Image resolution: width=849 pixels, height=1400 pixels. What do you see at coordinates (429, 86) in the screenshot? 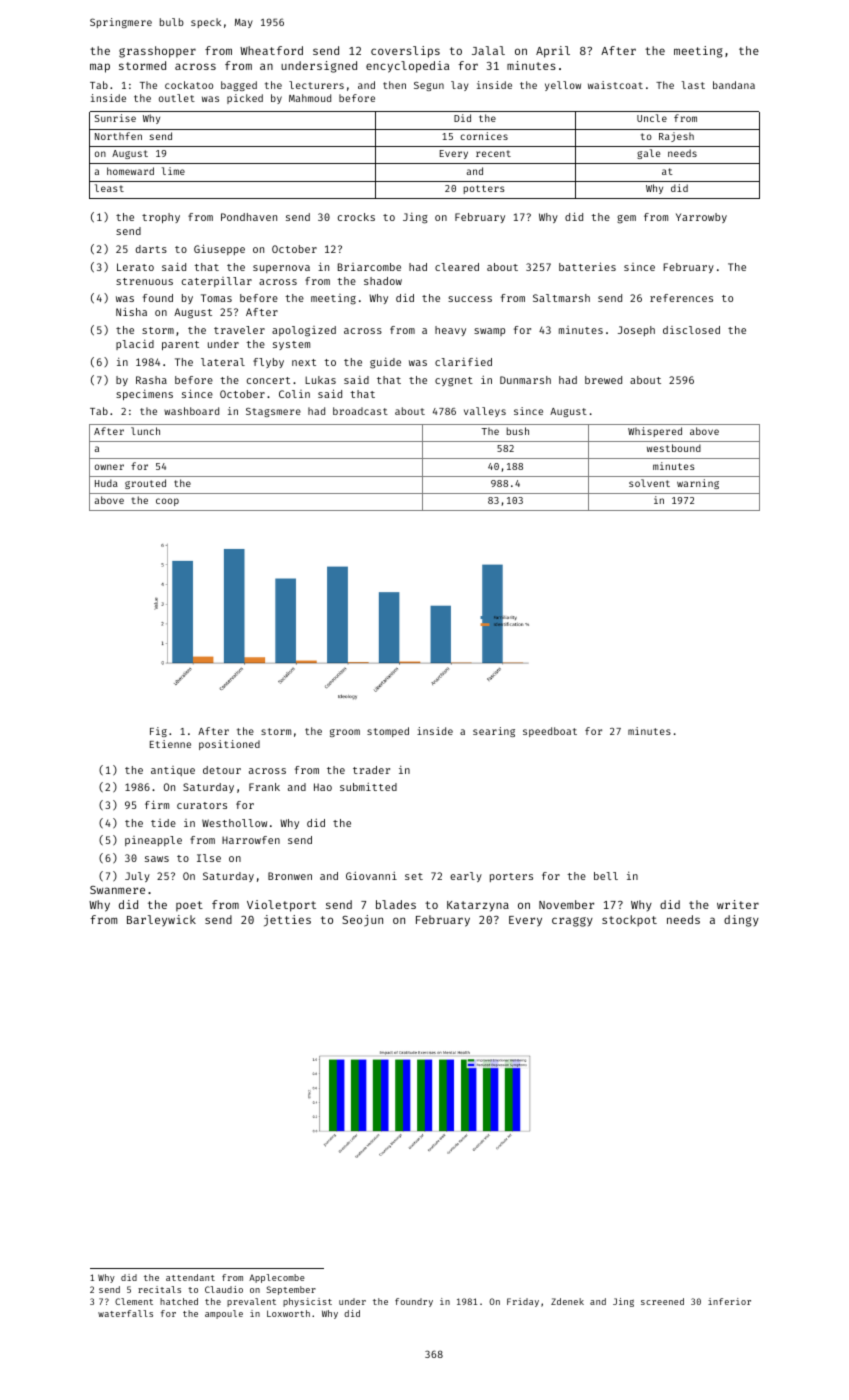
I see `Segun` at bounding box center [429, 86].
